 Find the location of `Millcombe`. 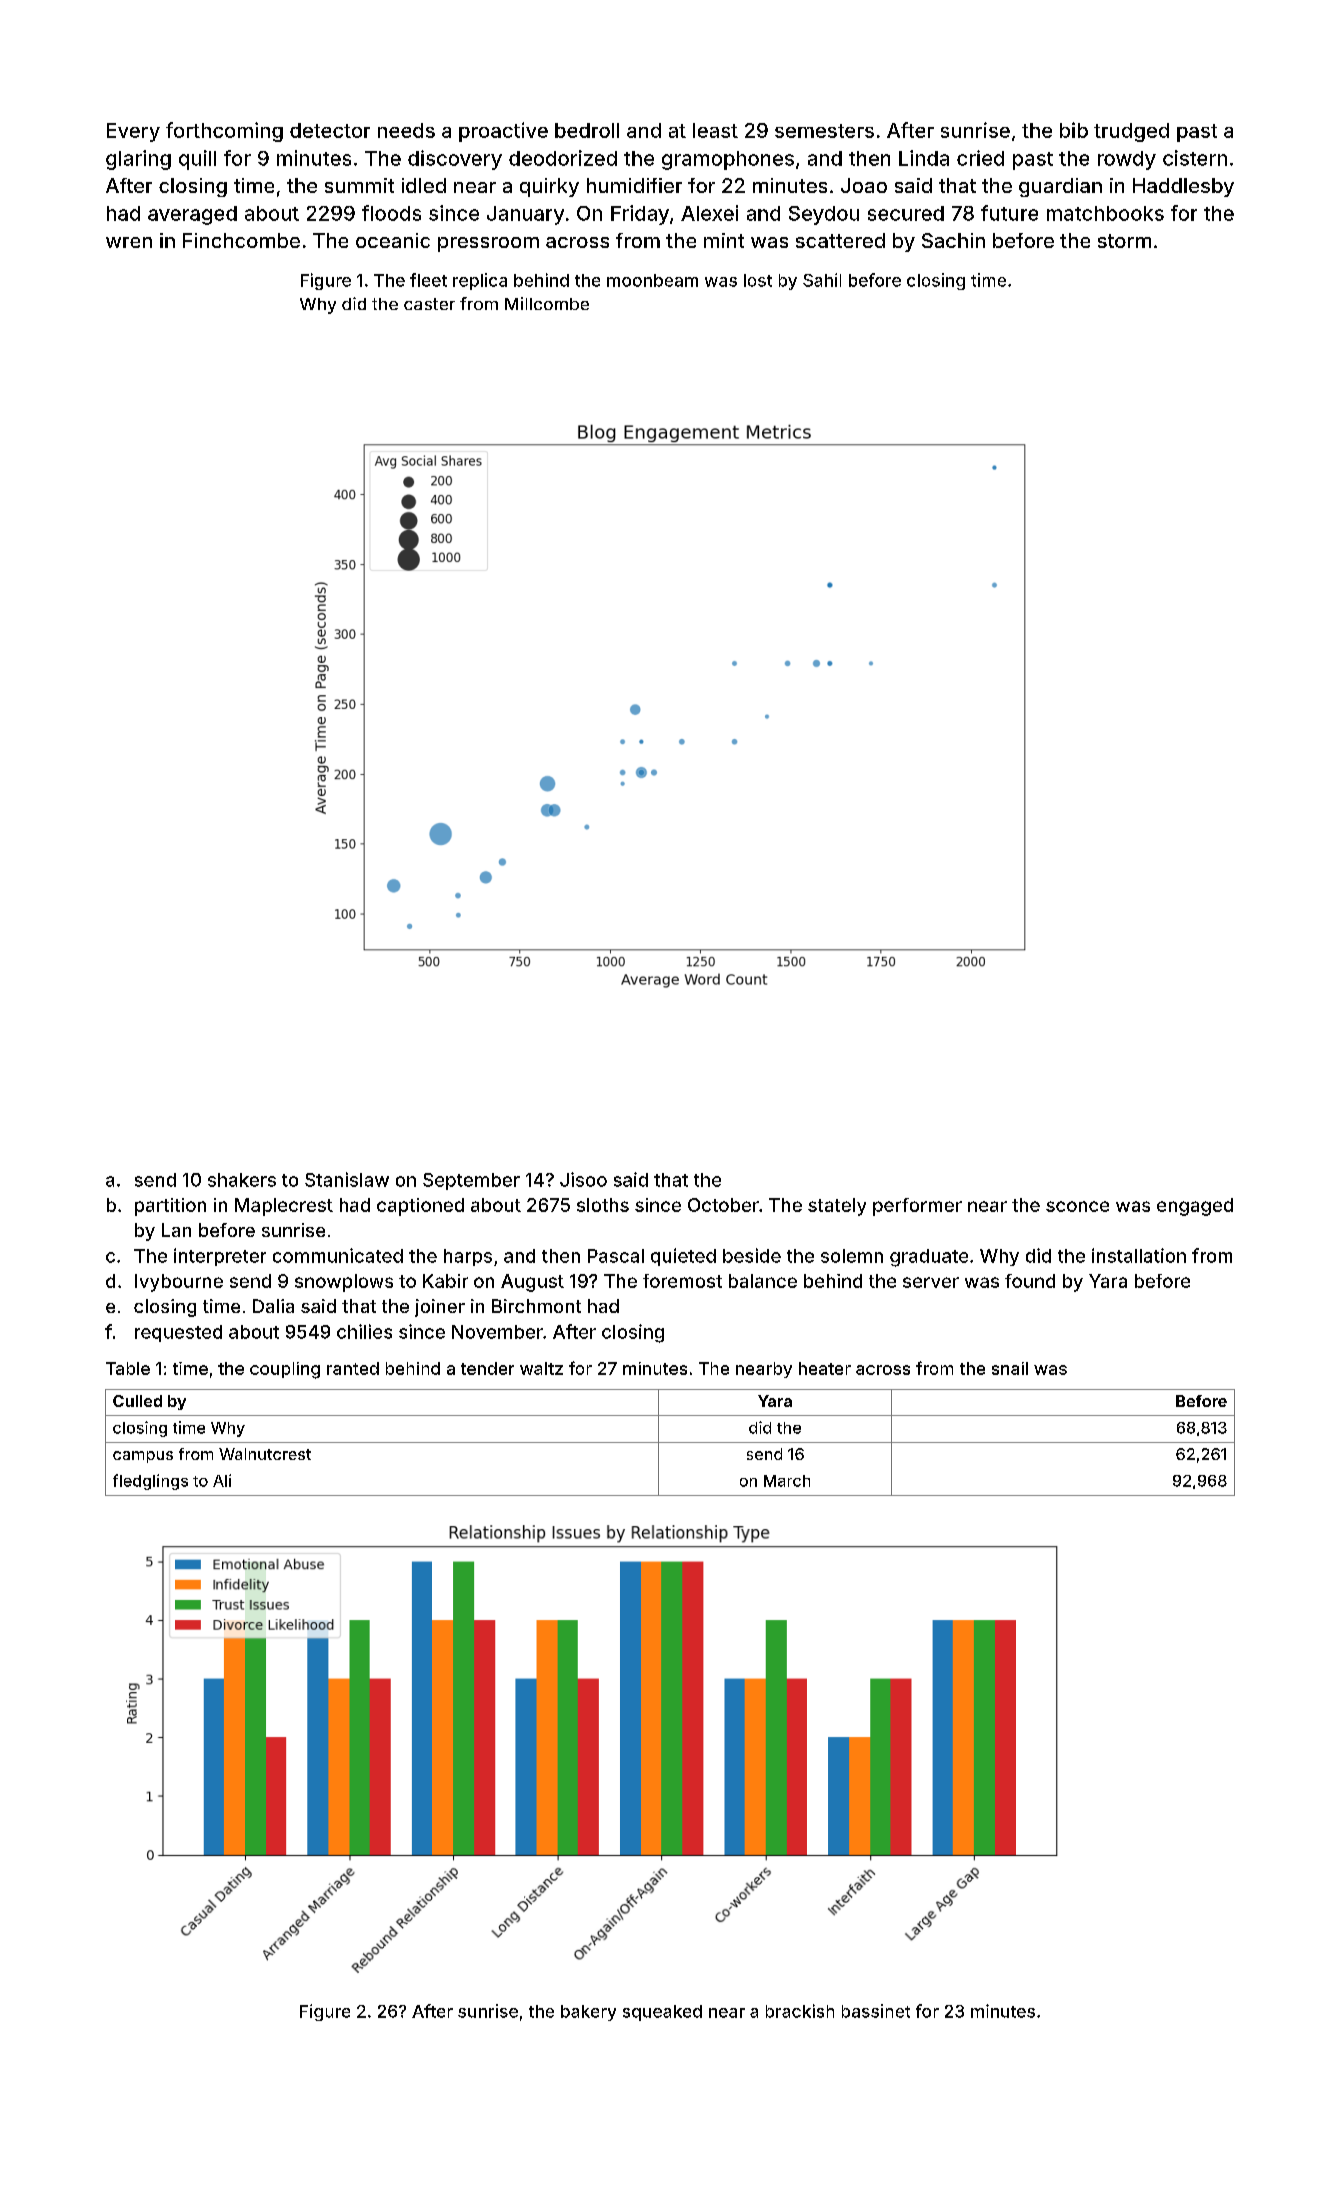

Millcombe is located at coordinates (547, 303).
